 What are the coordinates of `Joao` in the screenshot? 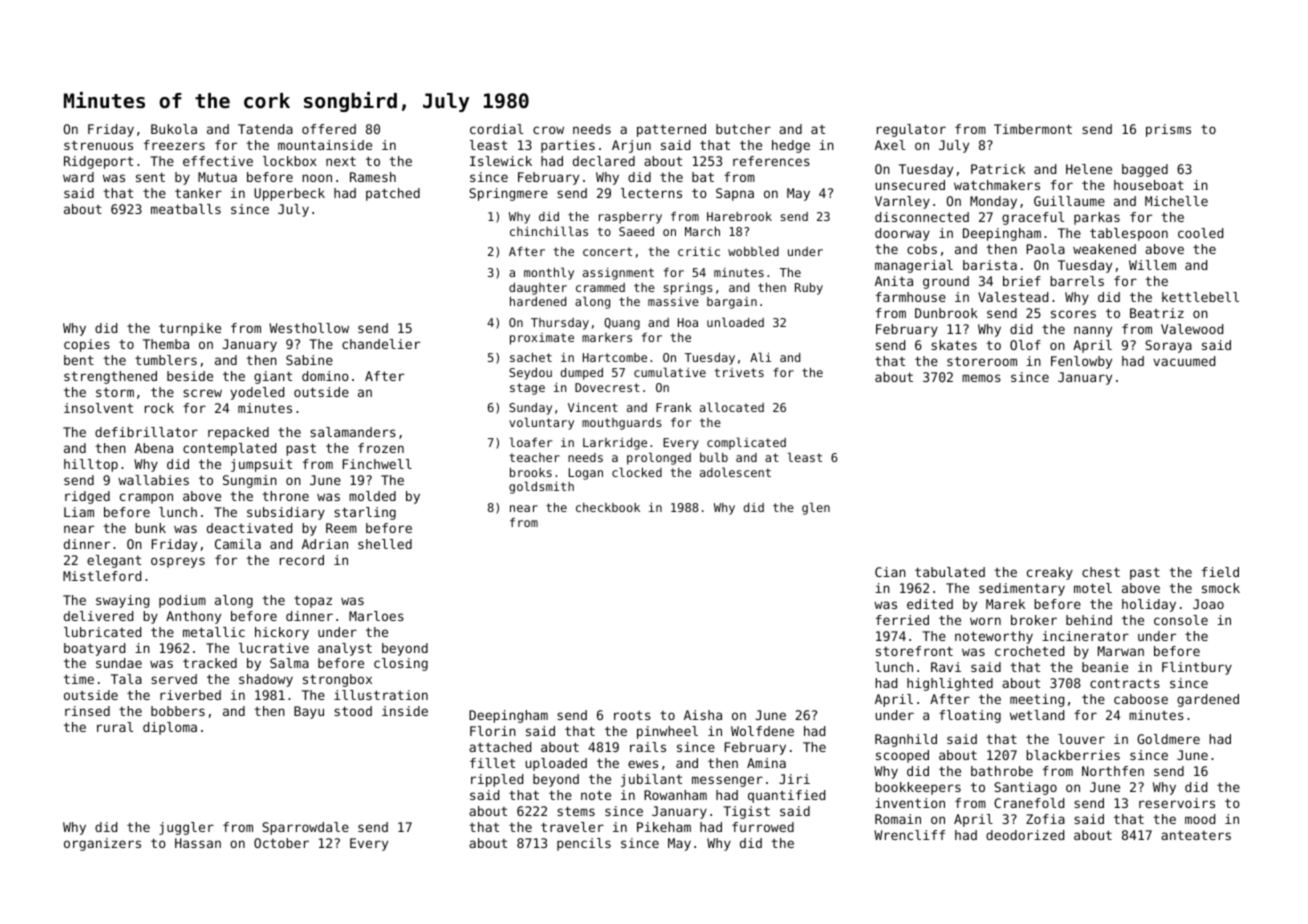 It's located at (1208, 604).
